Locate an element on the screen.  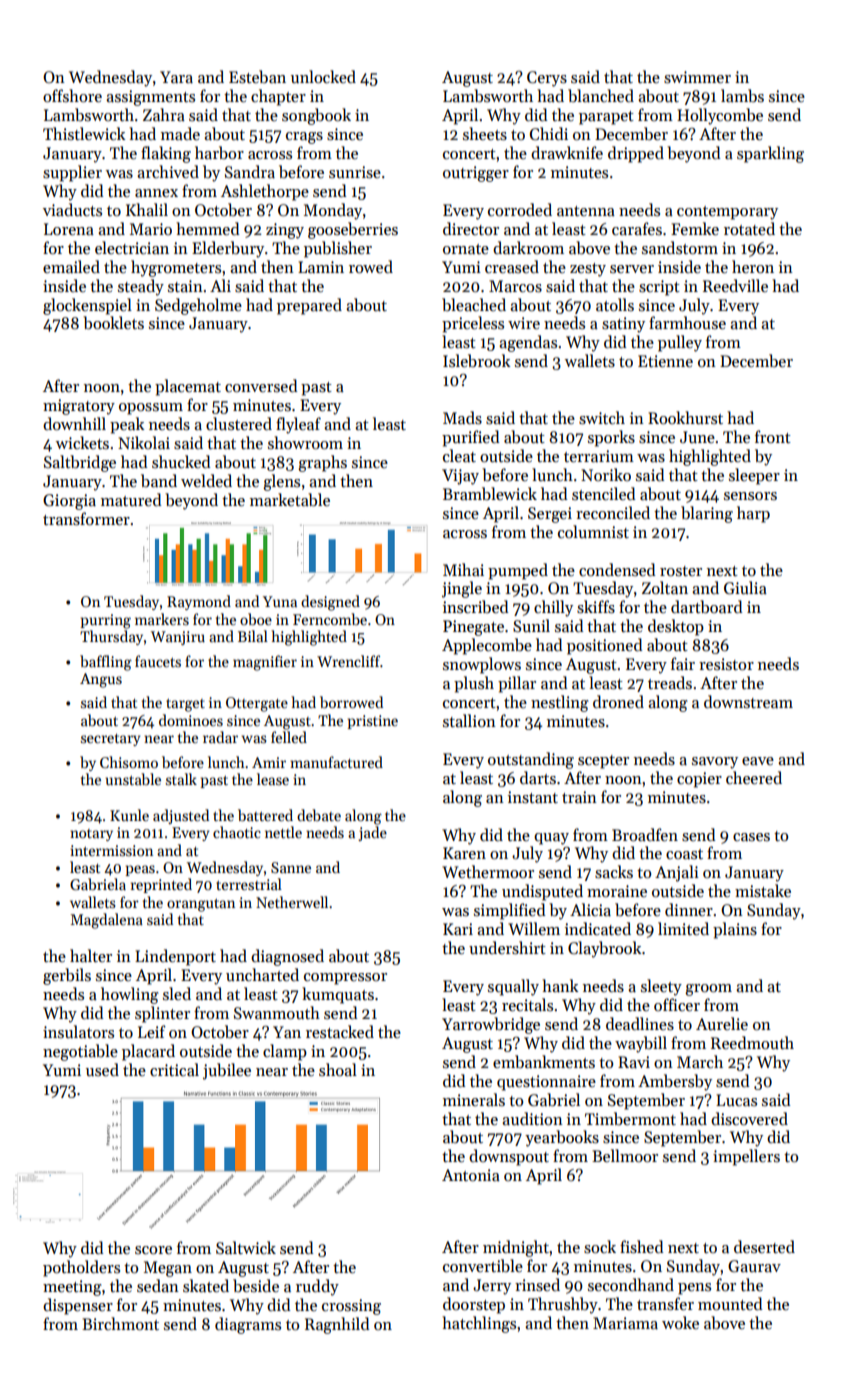
band is located at coordinates (159, 480).
